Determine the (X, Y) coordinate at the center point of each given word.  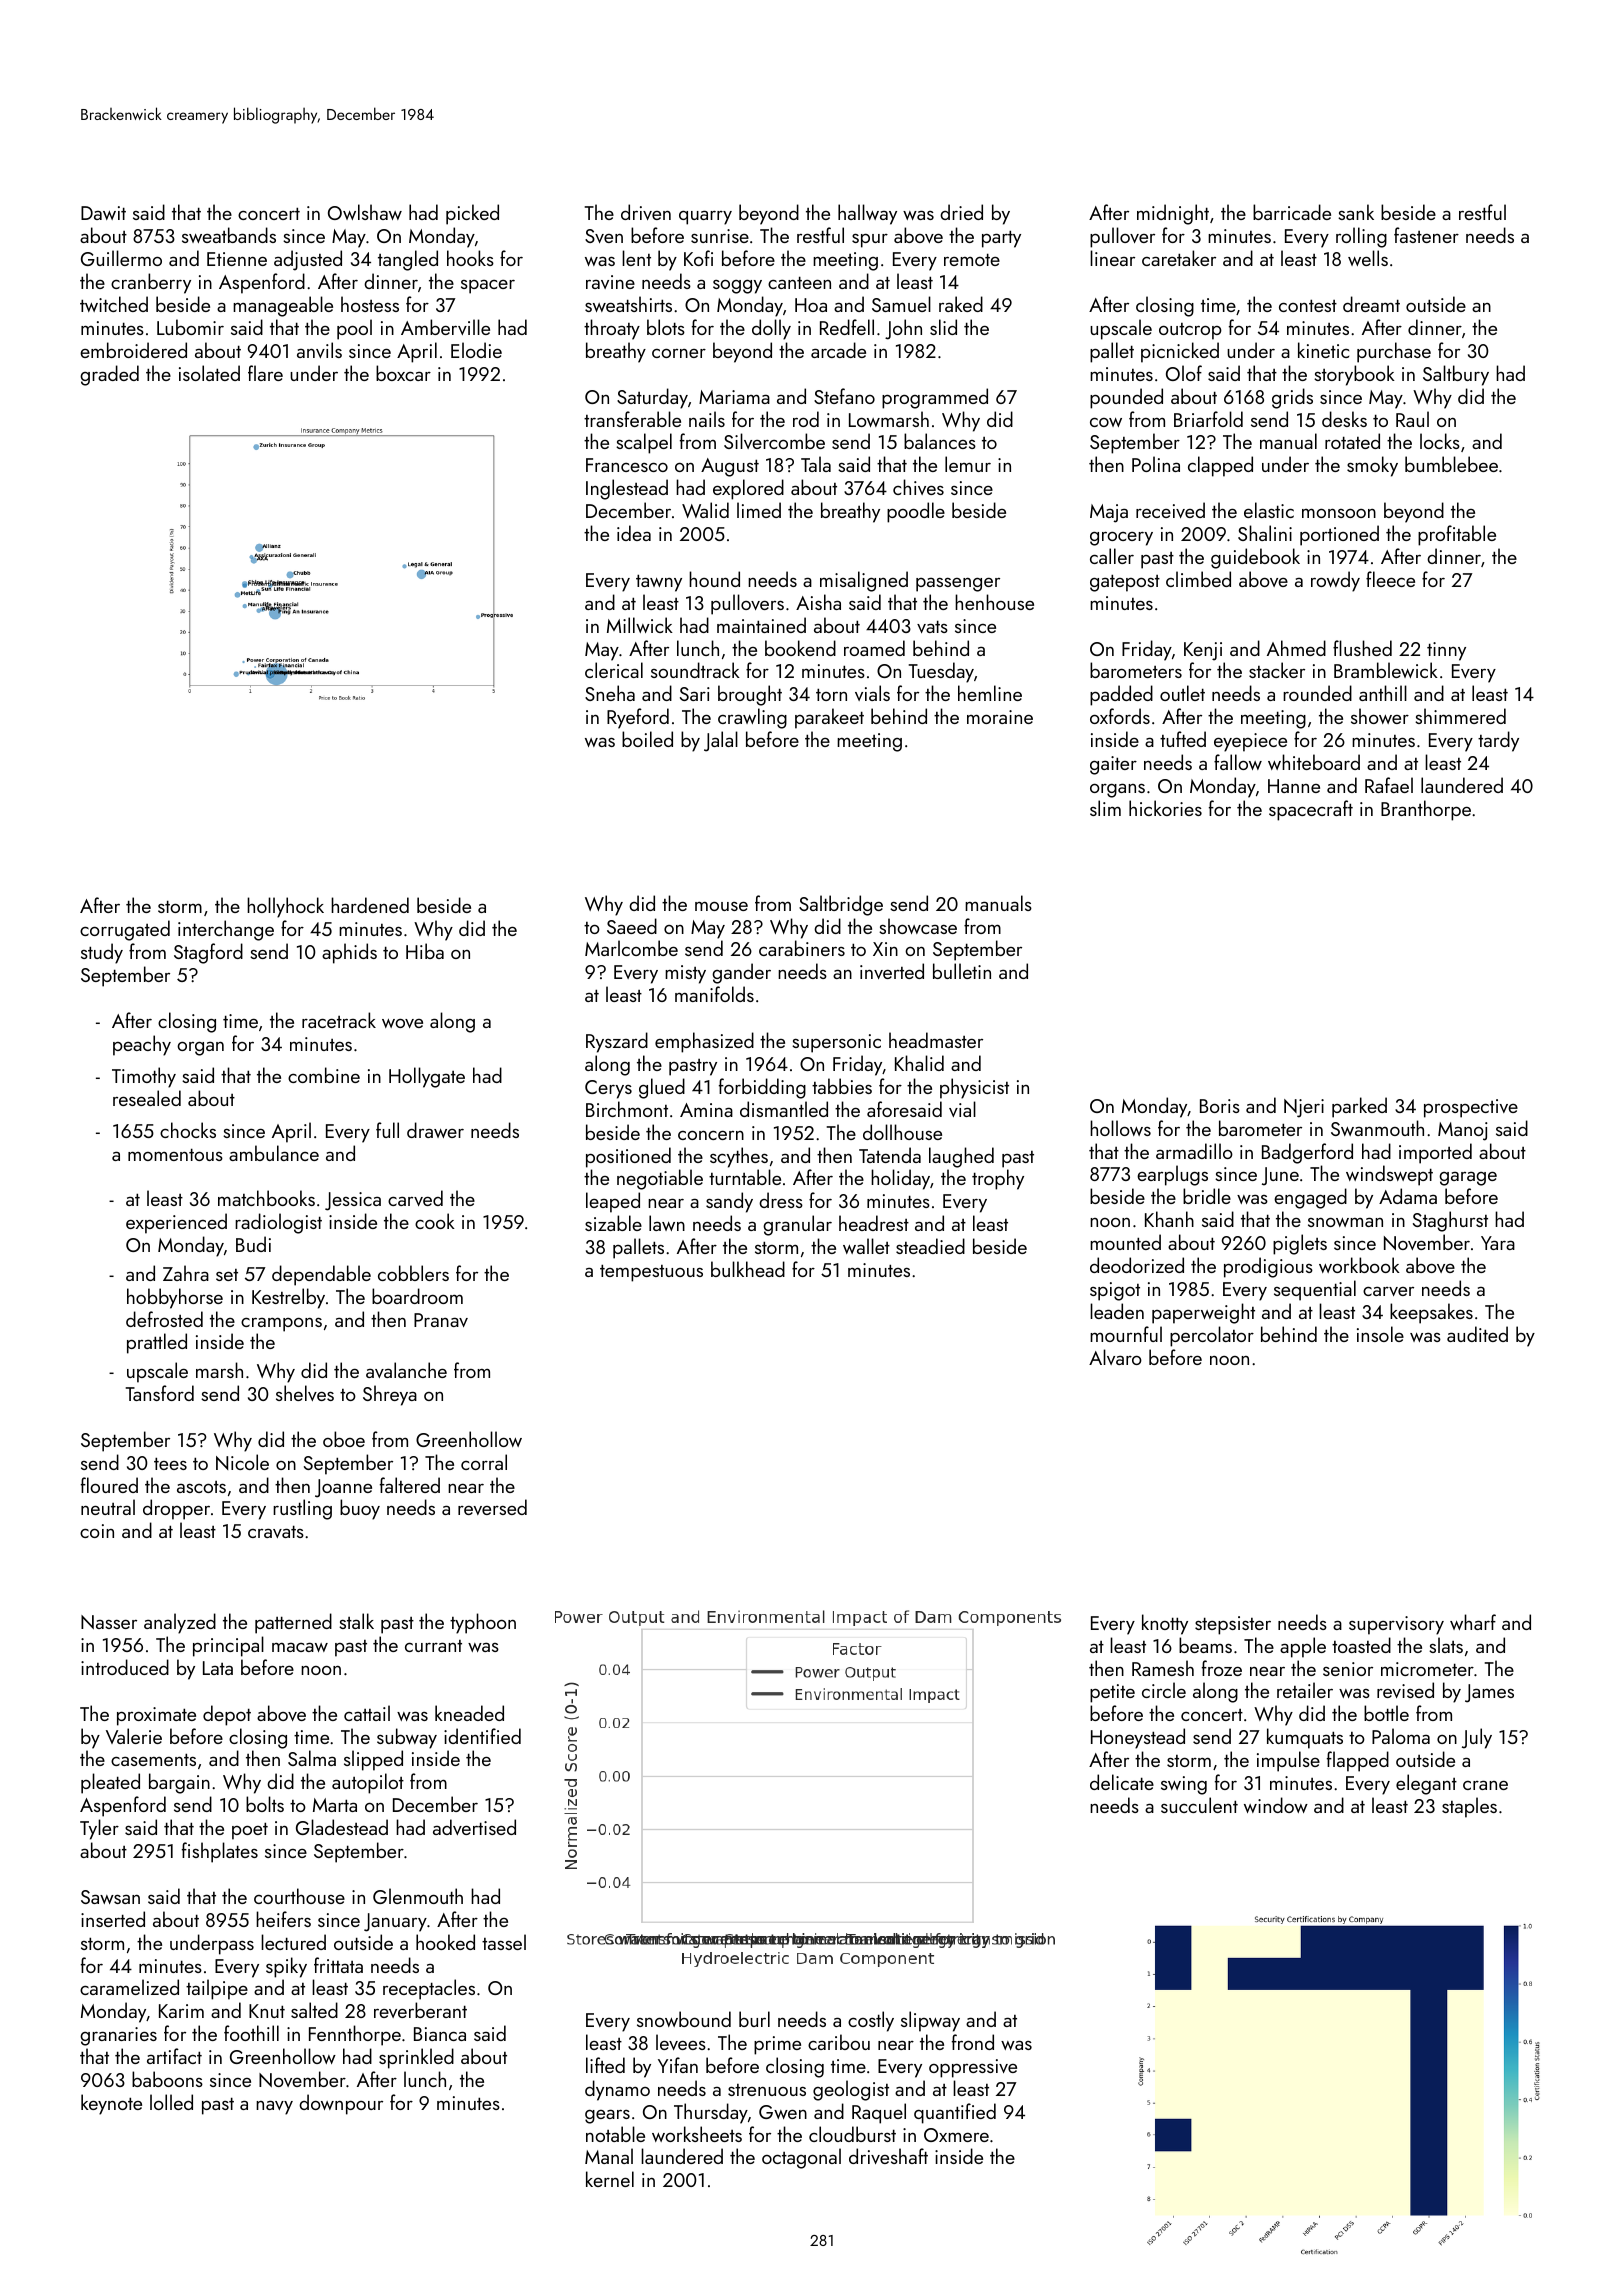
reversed (492, 1507)
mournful (1126, 1334)
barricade (1292, 212)
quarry (705, 217)
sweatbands (229, 235)
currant (433, 1646)
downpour (341, 2104)
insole (1380, 1334)
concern (711, 1135)
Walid (705, 510)
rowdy (1335, 581)
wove (402, 1023)
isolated (209, 373)
